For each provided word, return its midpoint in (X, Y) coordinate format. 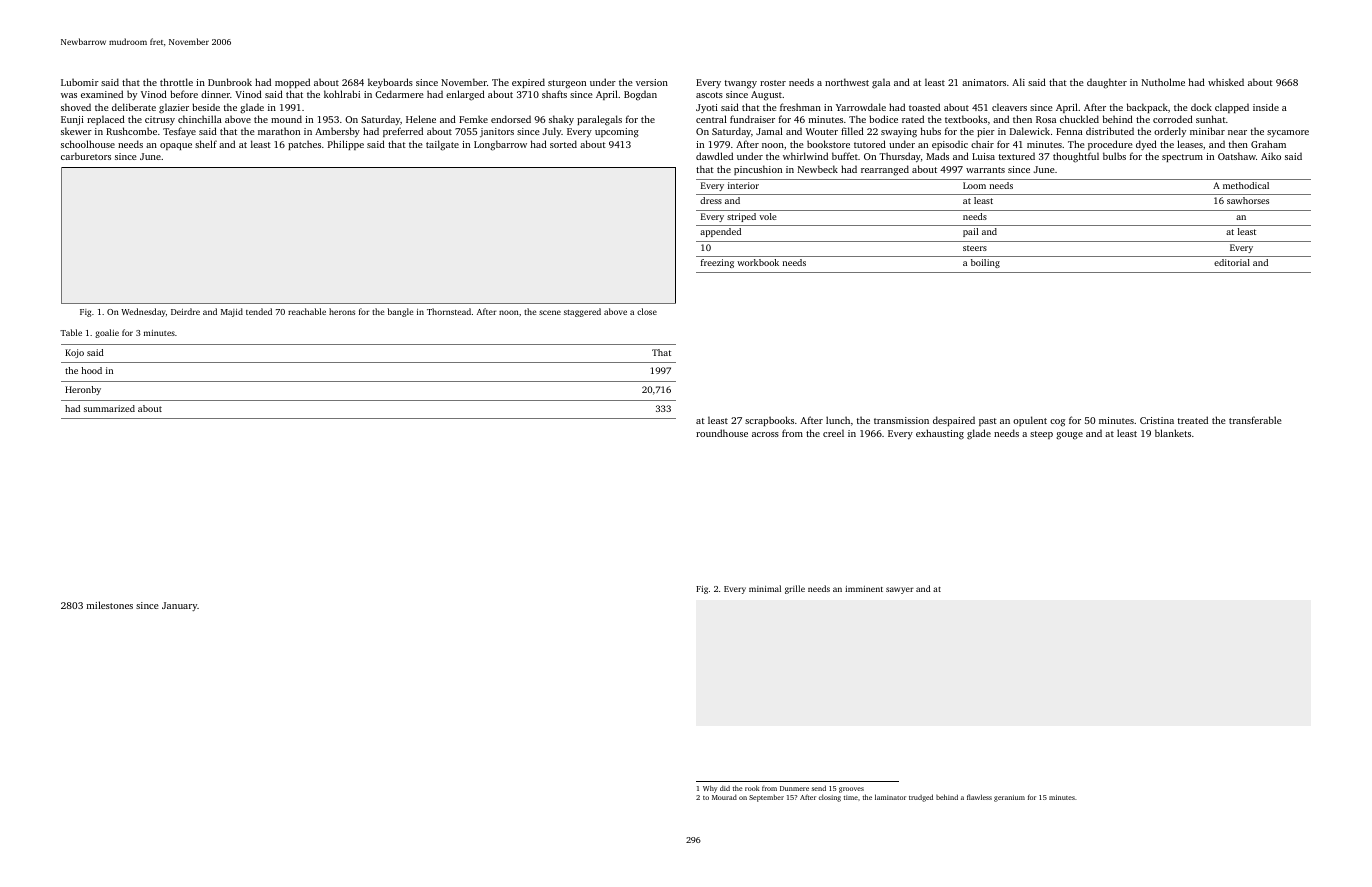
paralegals (599, 120)
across (765, 434)
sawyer (899, 590)
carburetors (86, 156)
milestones (110, 605)
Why (710, 789)
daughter (1107, 83)
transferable (1255, 420)
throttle (176, 82)
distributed (1110, 131)
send (819, 788)
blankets (1173, 433)
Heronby (83, 390)
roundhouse (722, 433)
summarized (109, 408)
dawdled (714, 156)
